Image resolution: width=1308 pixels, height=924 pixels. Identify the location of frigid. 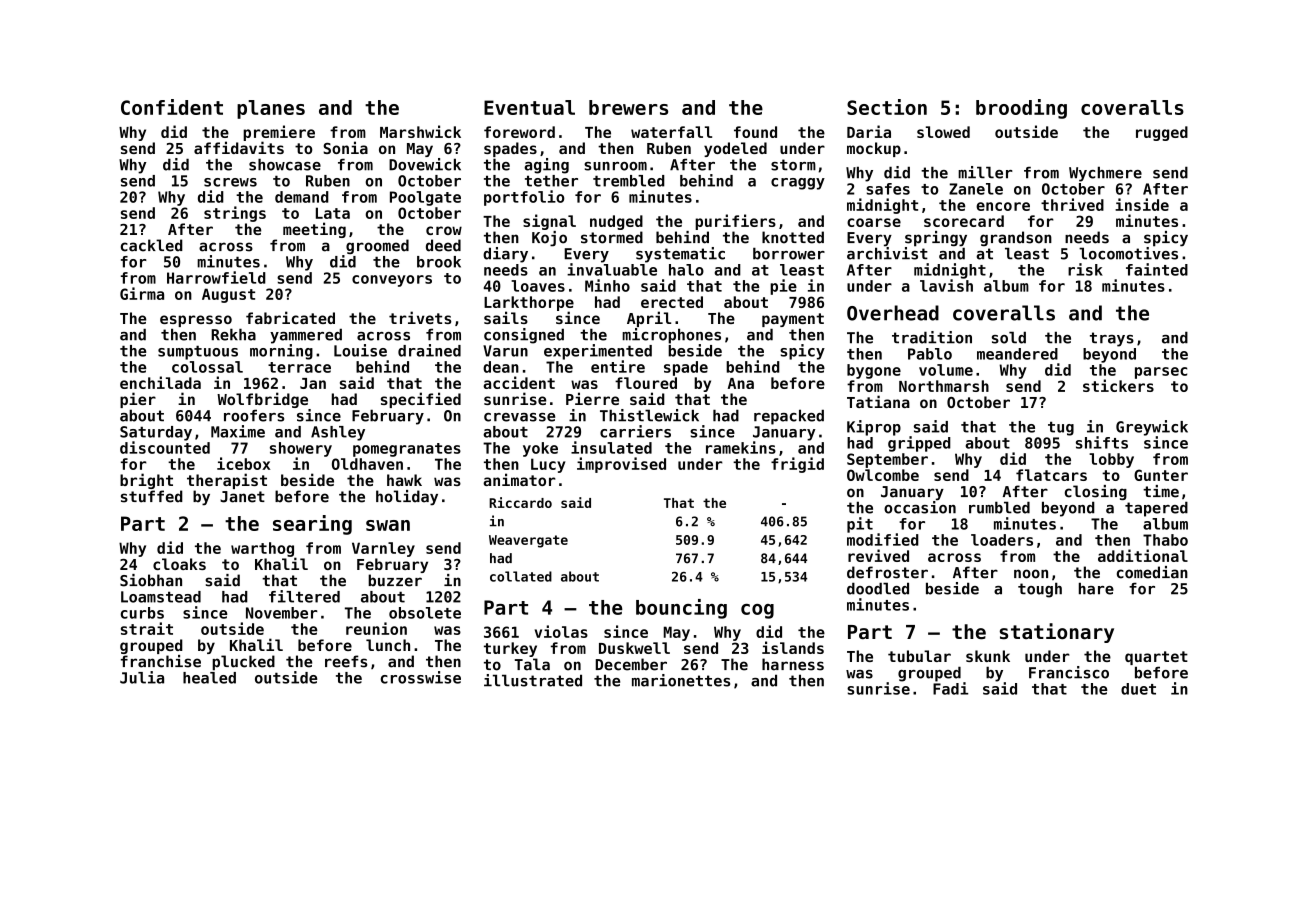
(797, 465).
